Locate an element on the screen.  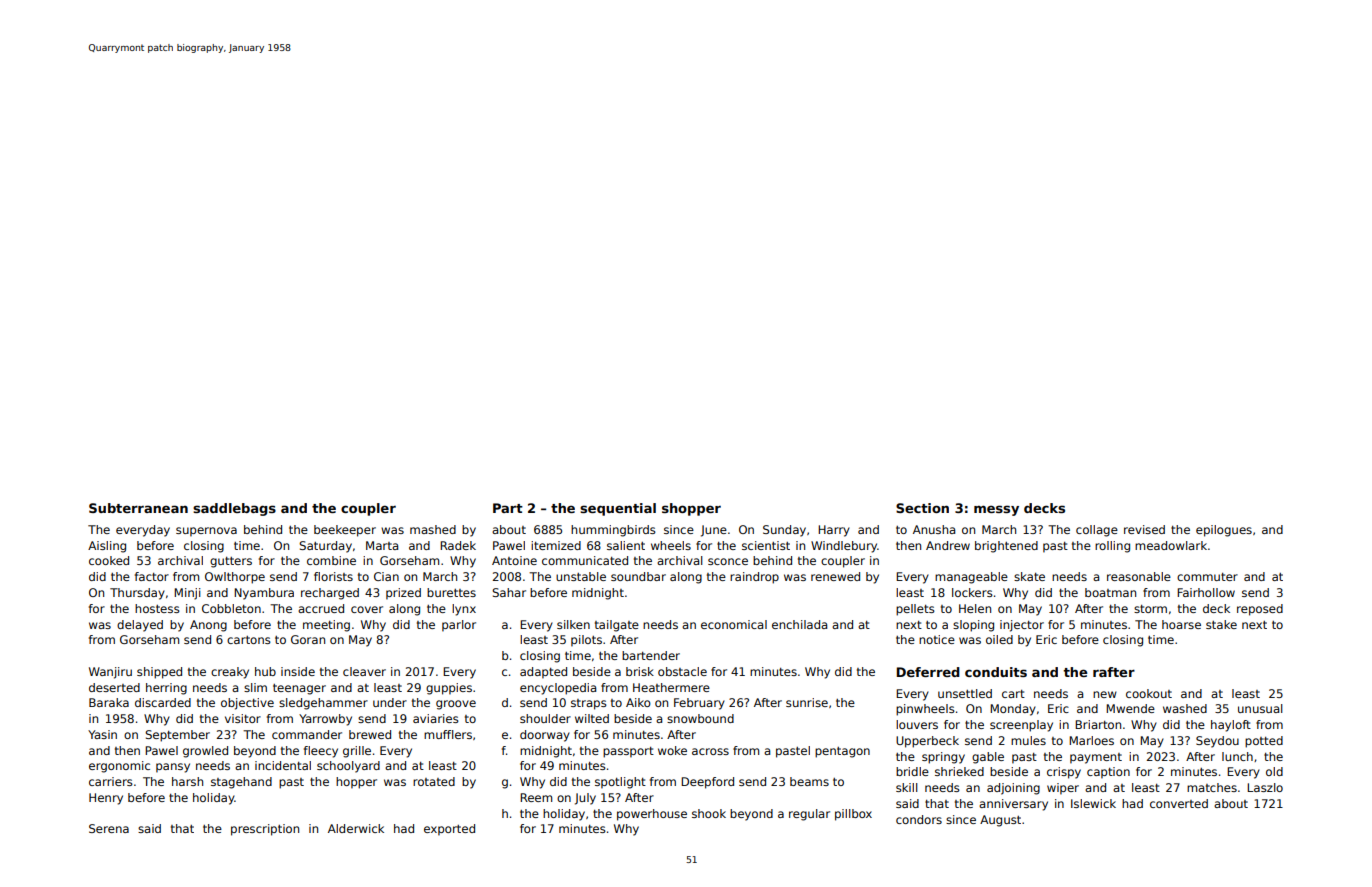
Monday is located at coordinates (1013, 710).
